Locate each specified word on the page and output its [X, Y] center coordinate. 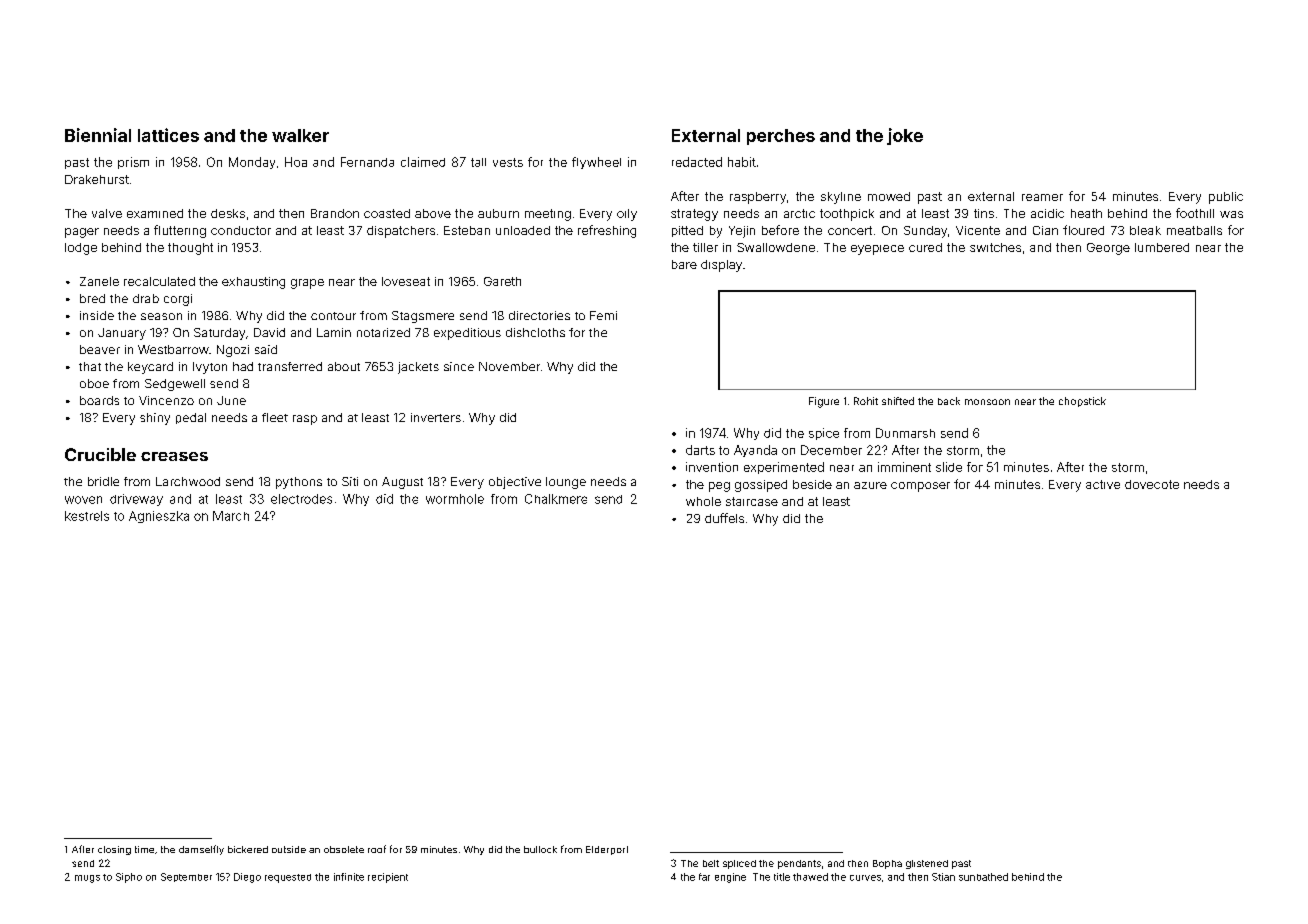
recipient [388, 878]
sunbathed [983, 877]
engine [730, 878]
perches [781, 137]
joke [905, 136]
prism [133, 163]
